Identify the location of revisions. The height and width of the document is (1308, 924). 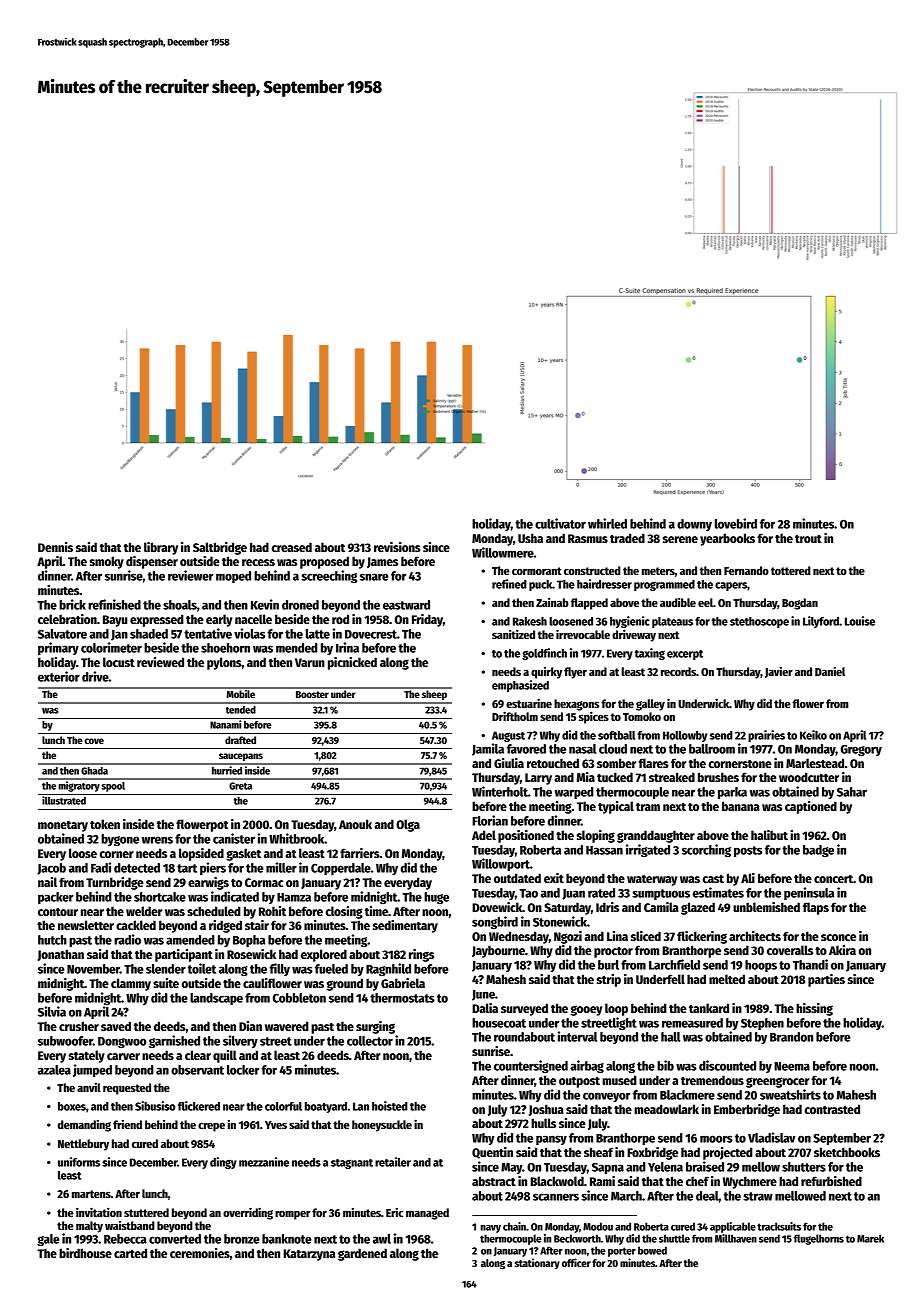
(397, 547).
